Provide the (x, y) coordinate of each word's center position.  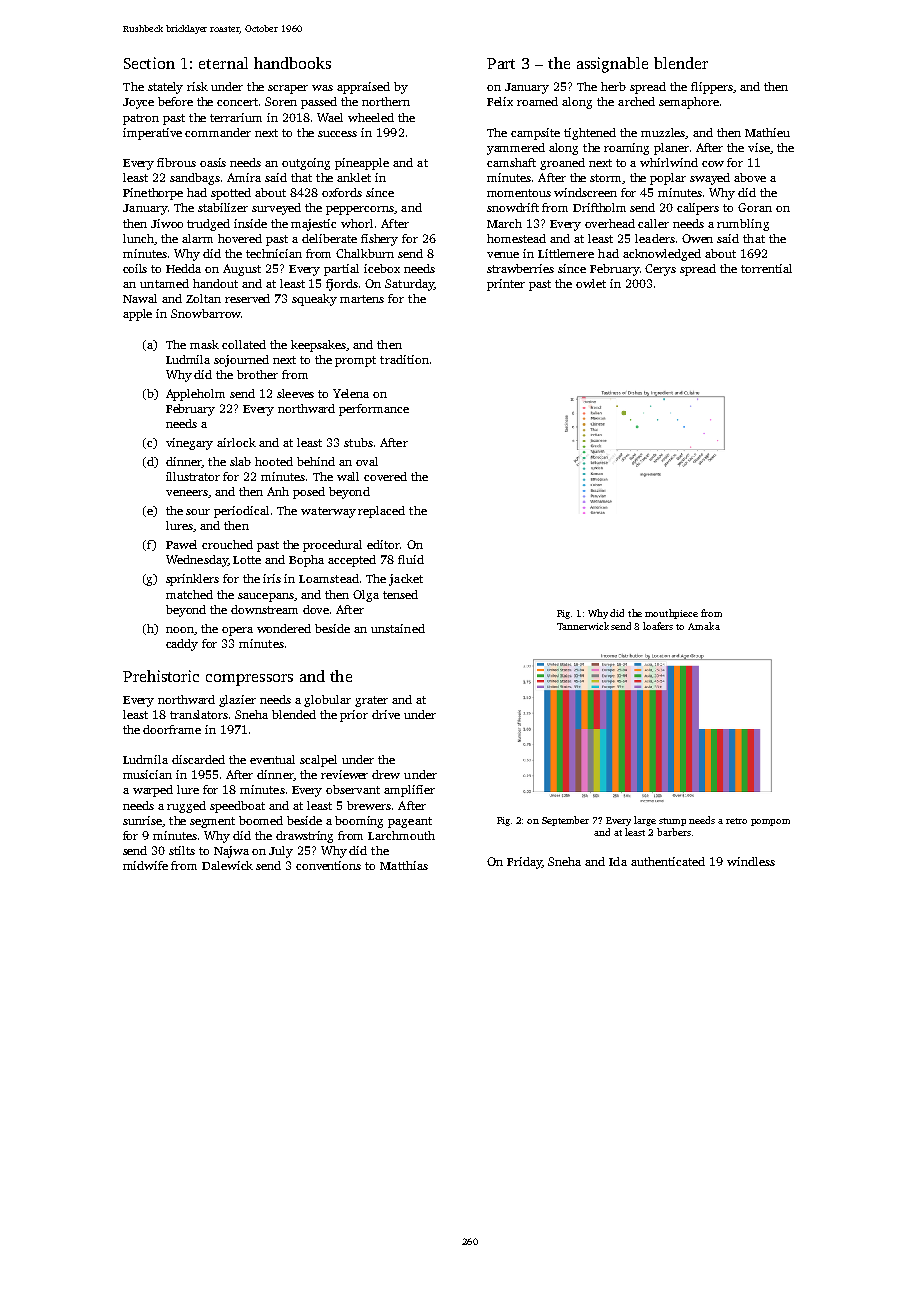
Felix (500, 101)
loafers (658, 626)
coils (135, 268)
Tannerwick (583, 626)
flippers (712, 88)
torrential (766, 268)
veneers (187, 493)
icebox (382, 268)
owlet (591, 283)
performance (374, 410)
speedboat (237, 807)
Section (149, 63)
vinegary (189, 444)
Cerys (660, 270)
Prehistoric (161, 676)
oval (367, 461)
